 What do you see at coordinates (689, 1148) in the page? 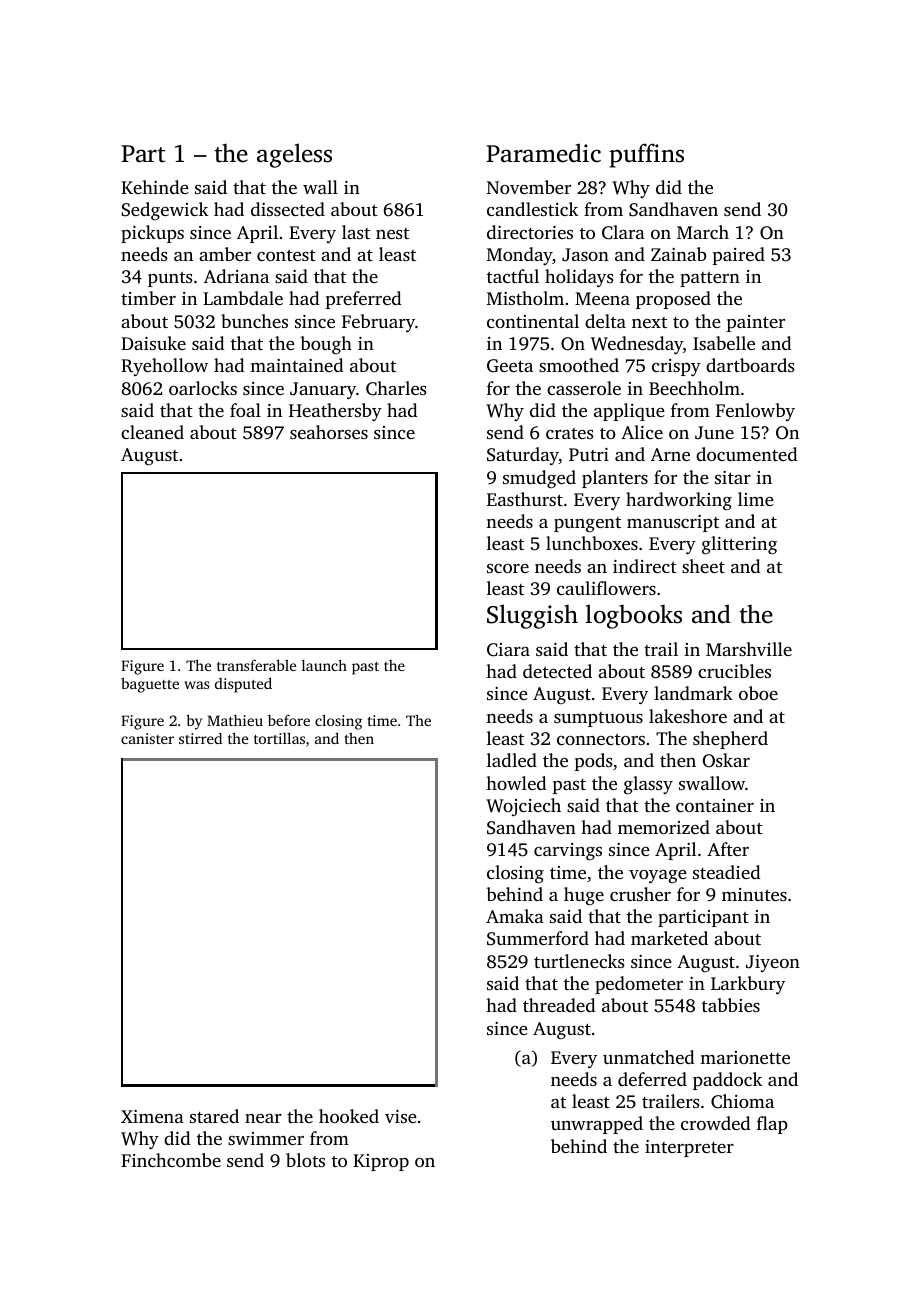
I see `interpreter` at bounding box center [689, 1148].
